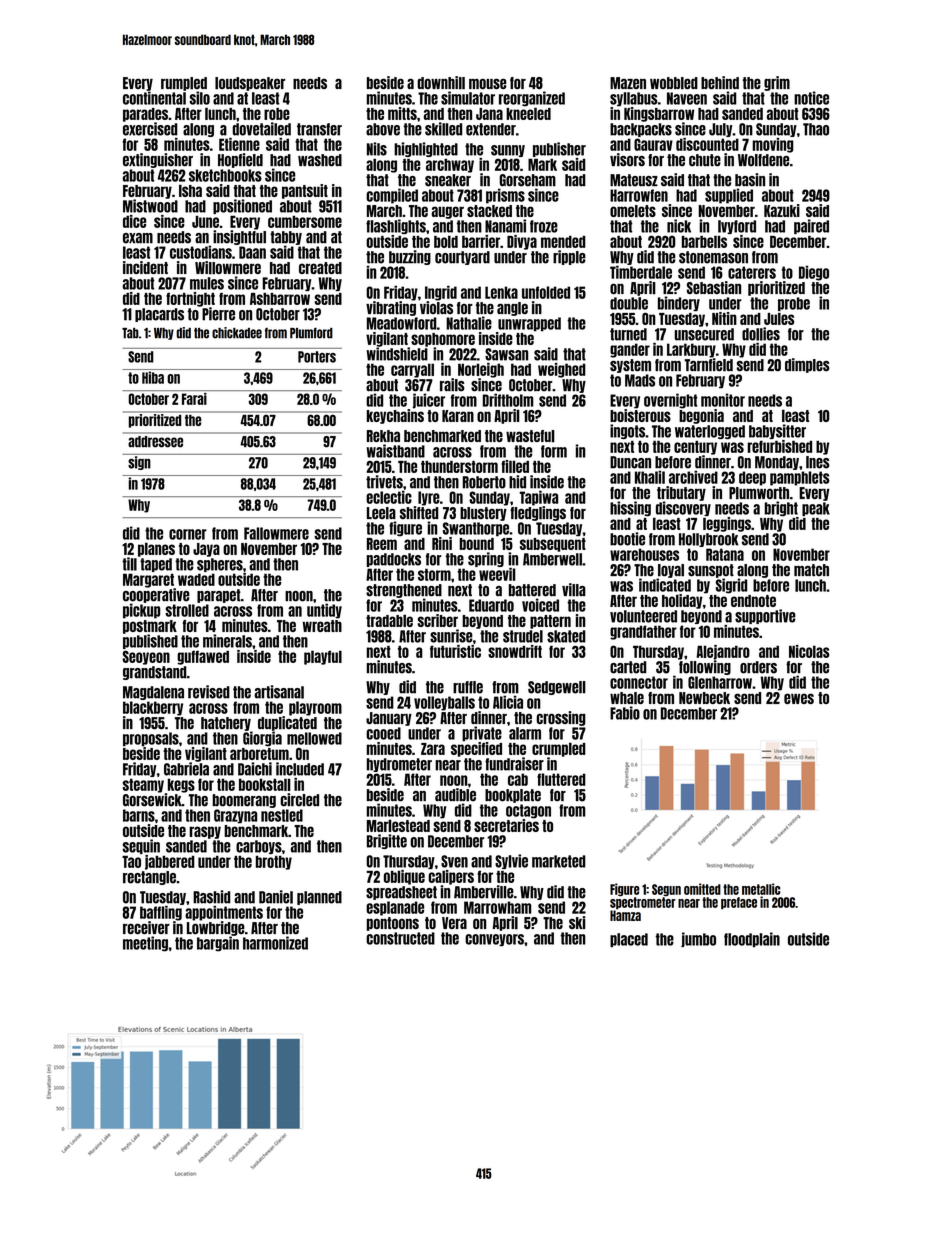  I want to click on Segun, so click(666, 890).
